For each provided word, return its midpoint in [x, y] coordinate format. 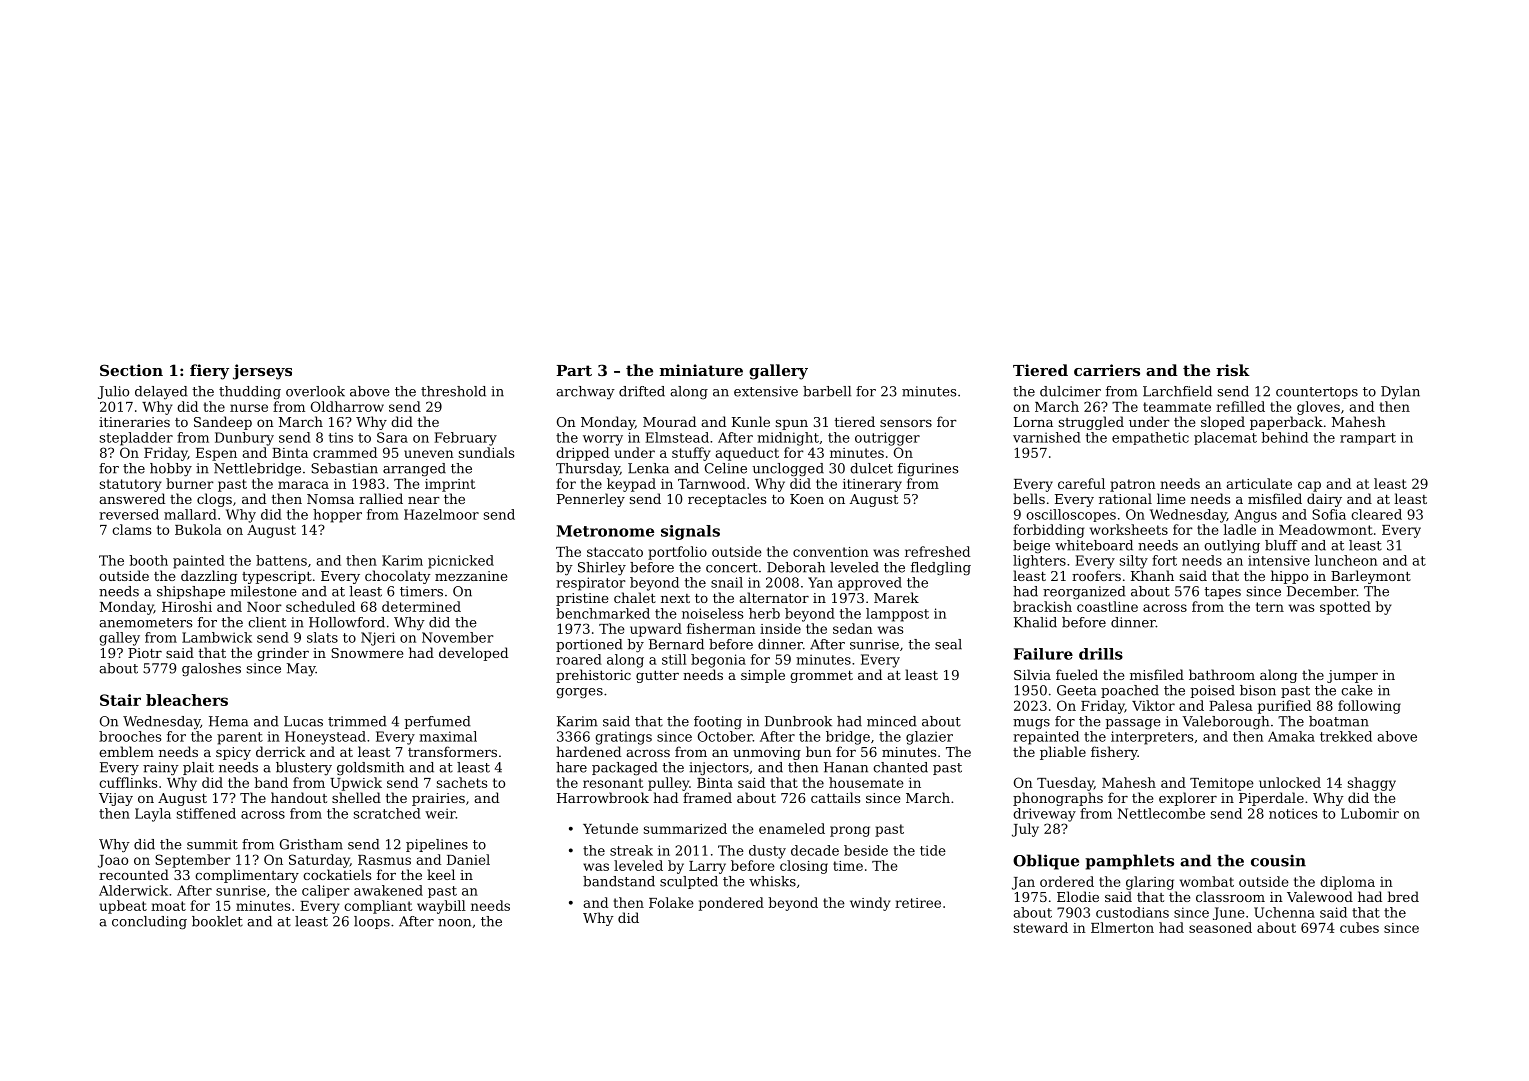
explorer [1188, 799]
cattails [835, 797]
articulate [1259, 483]
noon [454, 923]
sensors [906, 423]
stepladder [136, 439]
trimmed [357, 721]
